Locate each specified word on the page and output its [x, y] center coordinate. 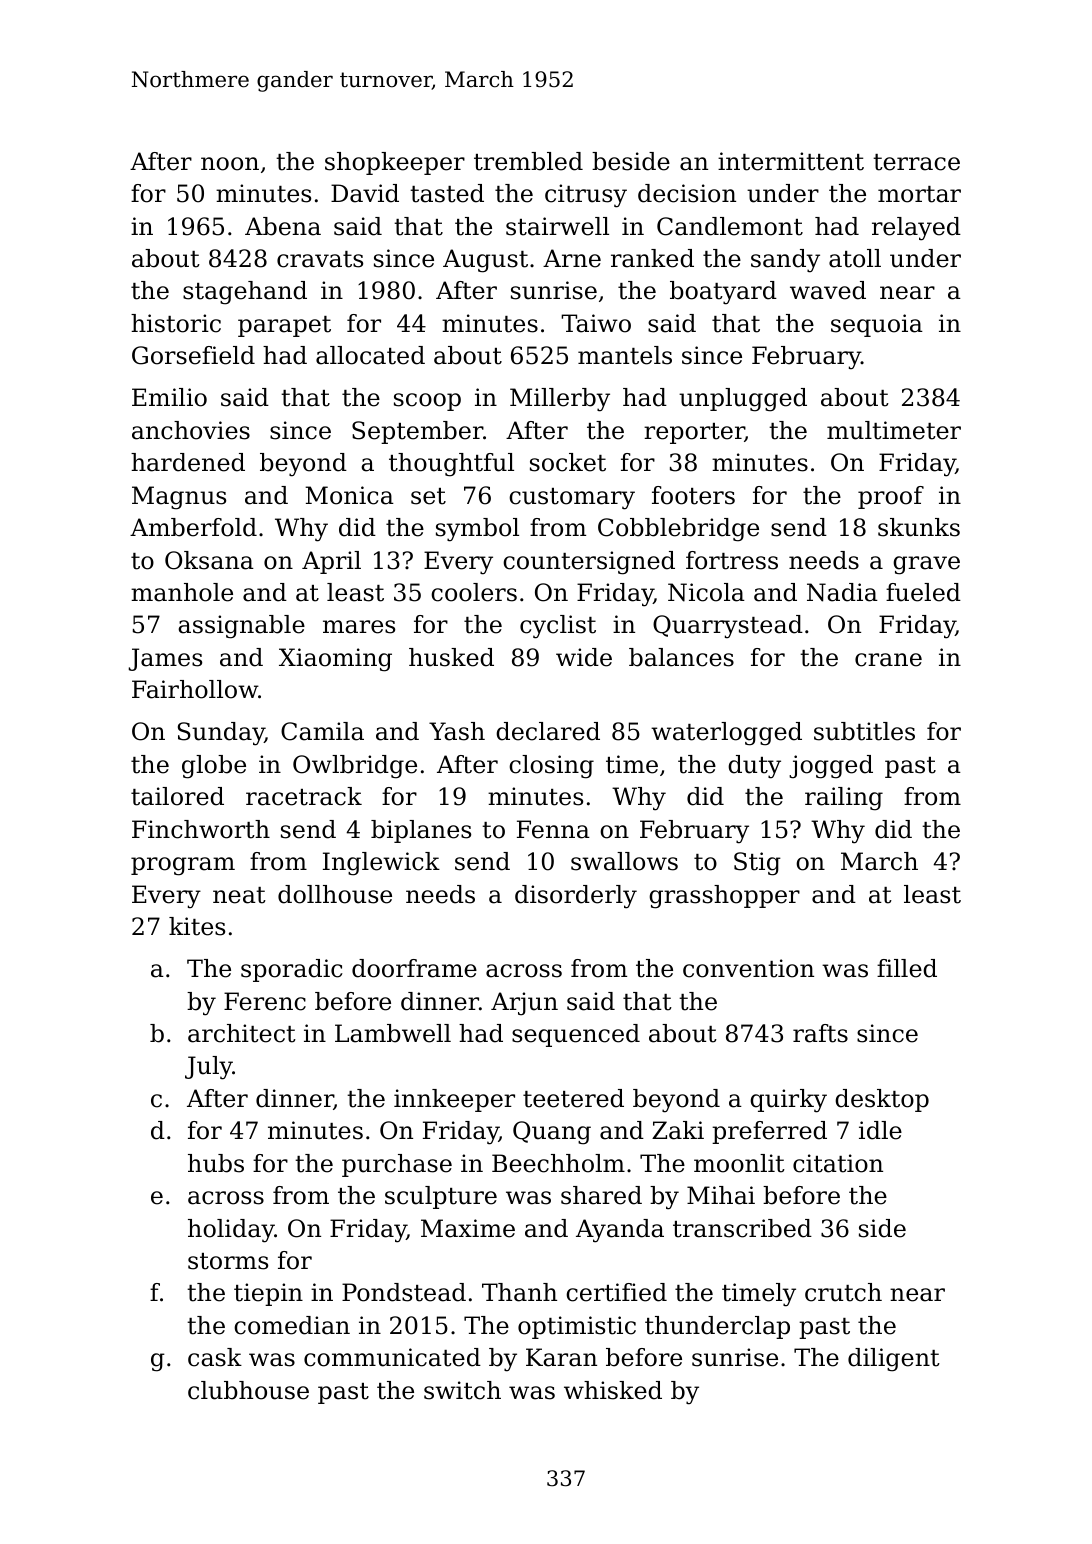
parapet [284, 326]
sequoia [877, 325]
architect [242, 1033]
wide [584, 657]
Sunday [221, 734]
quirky [788, 1101]
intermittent [791, 161]
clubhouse [248, 1390]
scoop [427, 402]
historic [176, 323]
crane [888, 660]
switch [462, 1390]
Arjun [524, 1004]
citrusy [586, 196]
